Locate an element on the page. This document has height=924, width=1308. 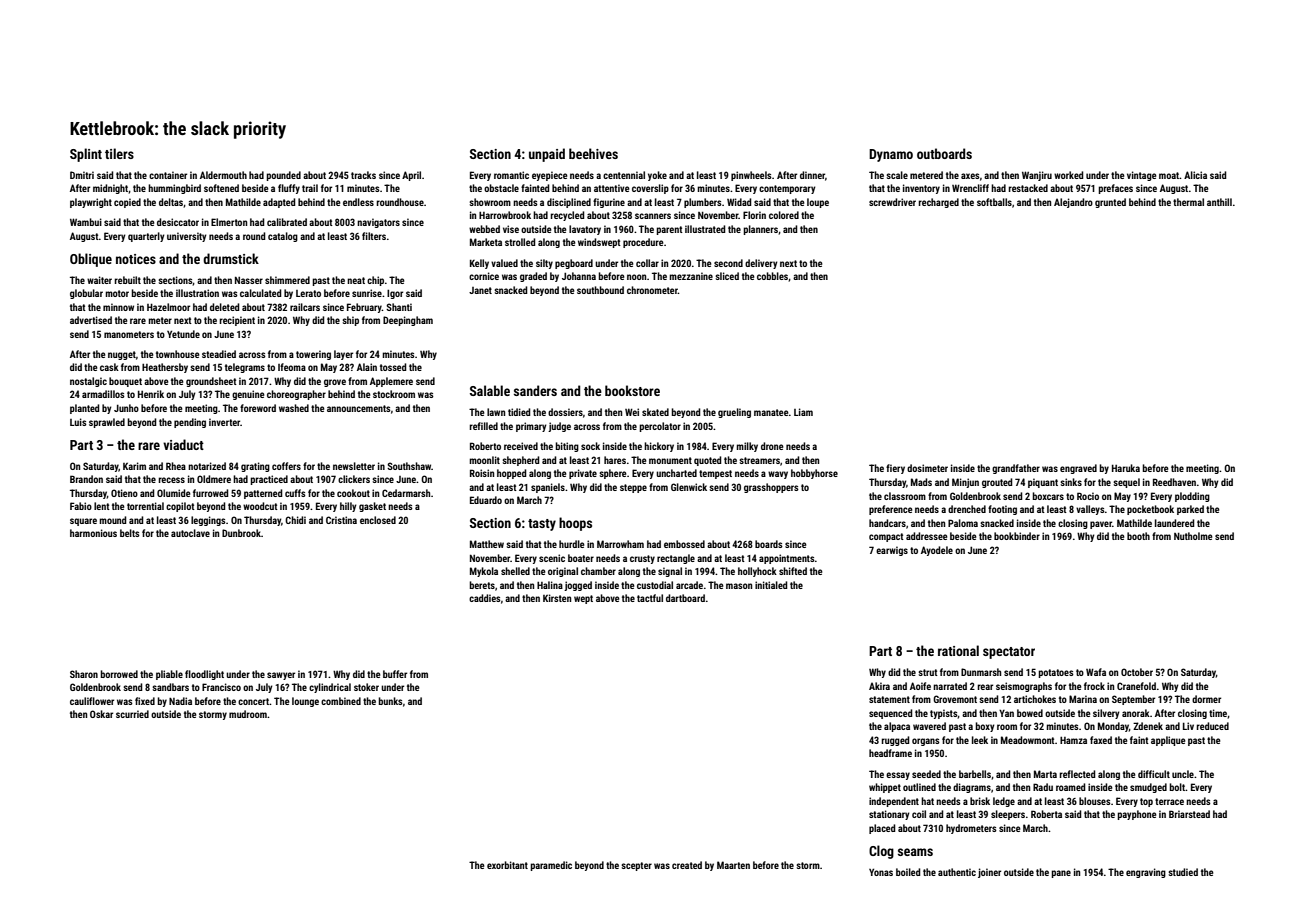
Maarten is located at coordinates (733, 865).
